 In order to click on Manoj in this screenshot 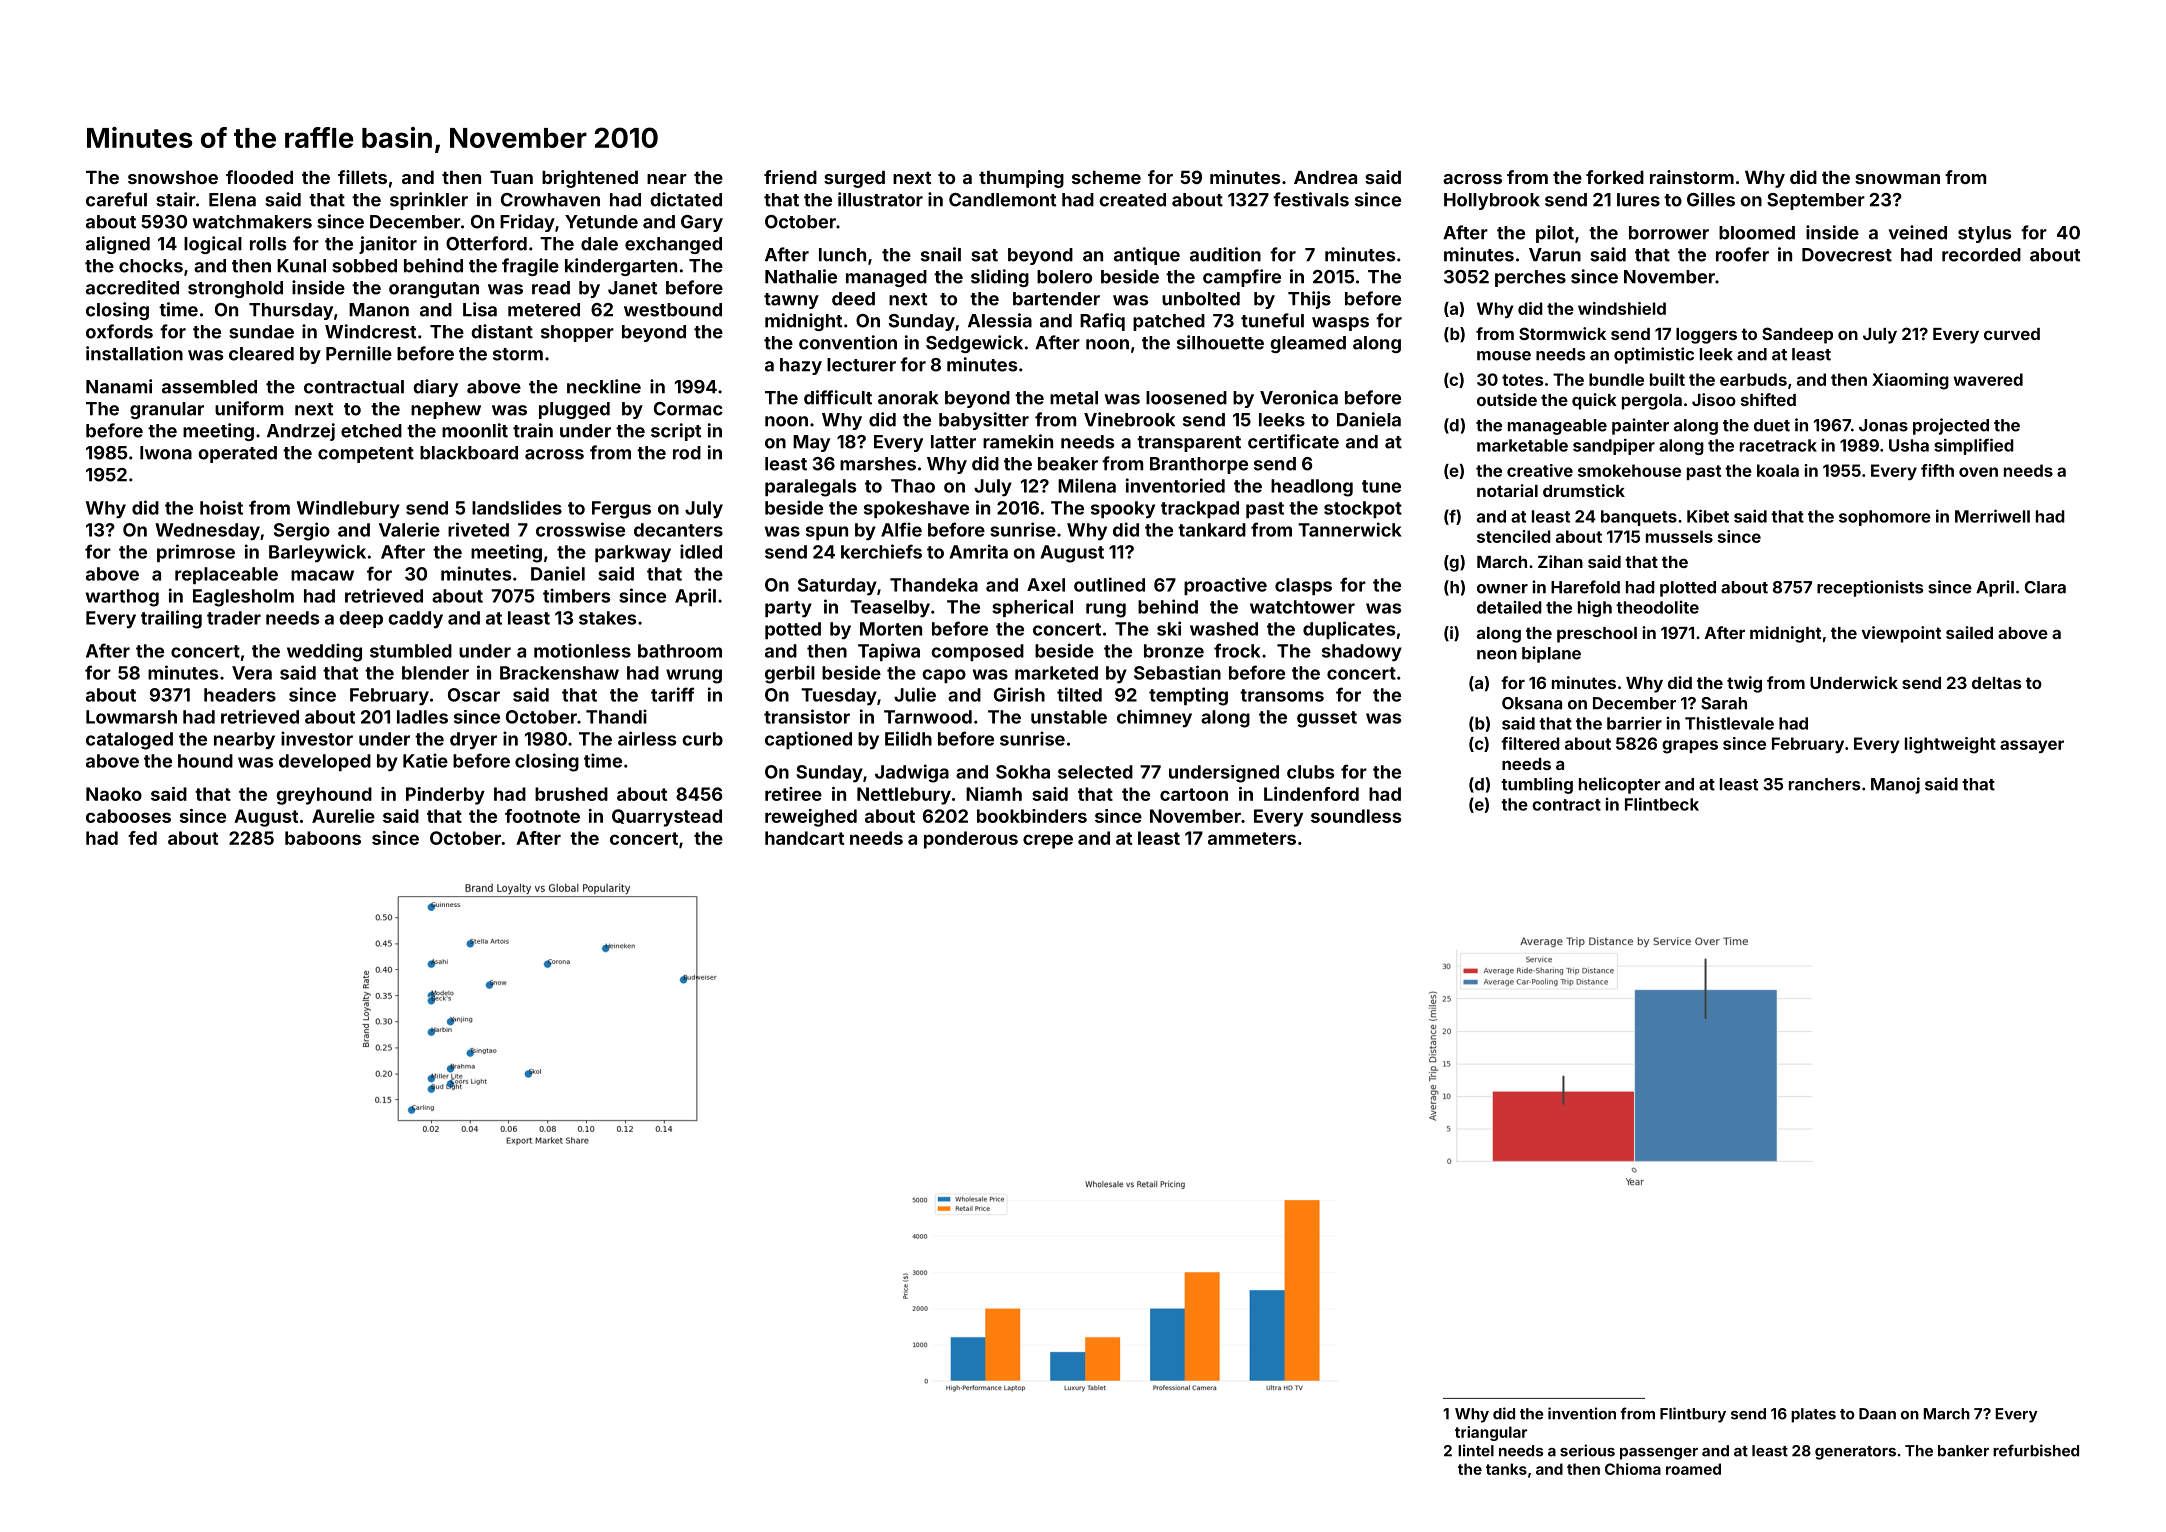, I will do `click(1895, 785)`.
